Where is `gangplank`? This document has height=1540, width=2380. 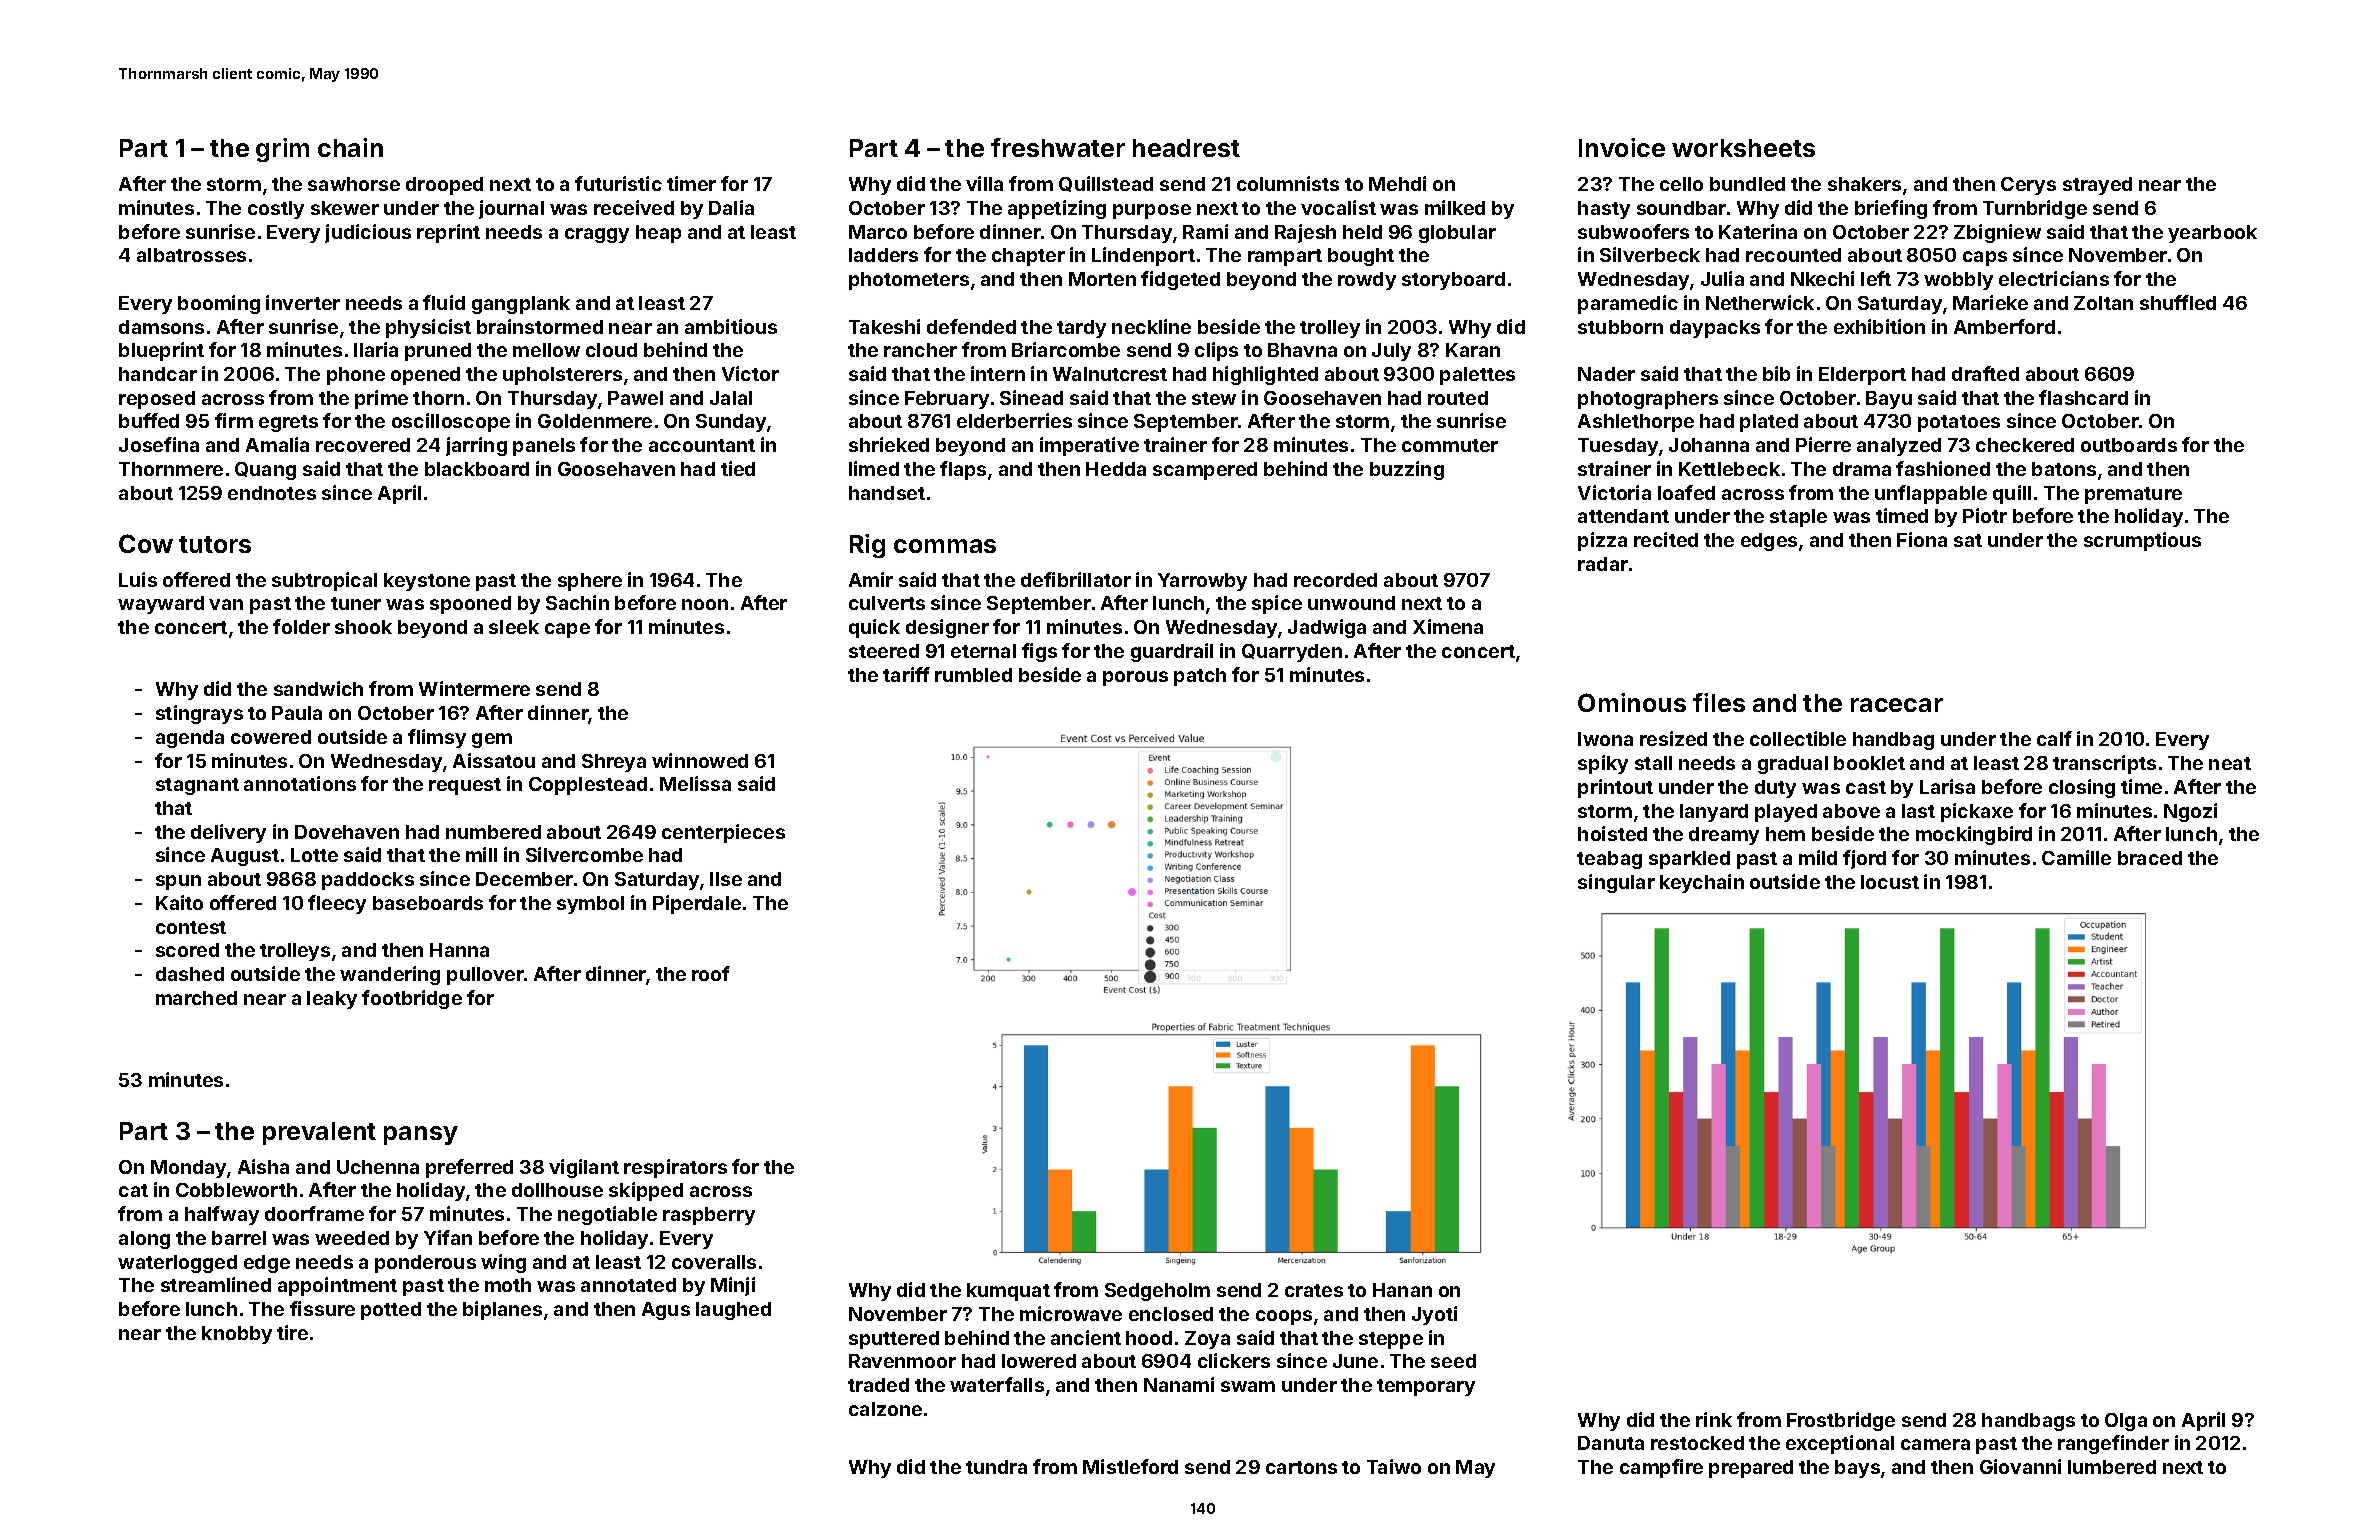 gangplank is located at coordinates (521, 305).
